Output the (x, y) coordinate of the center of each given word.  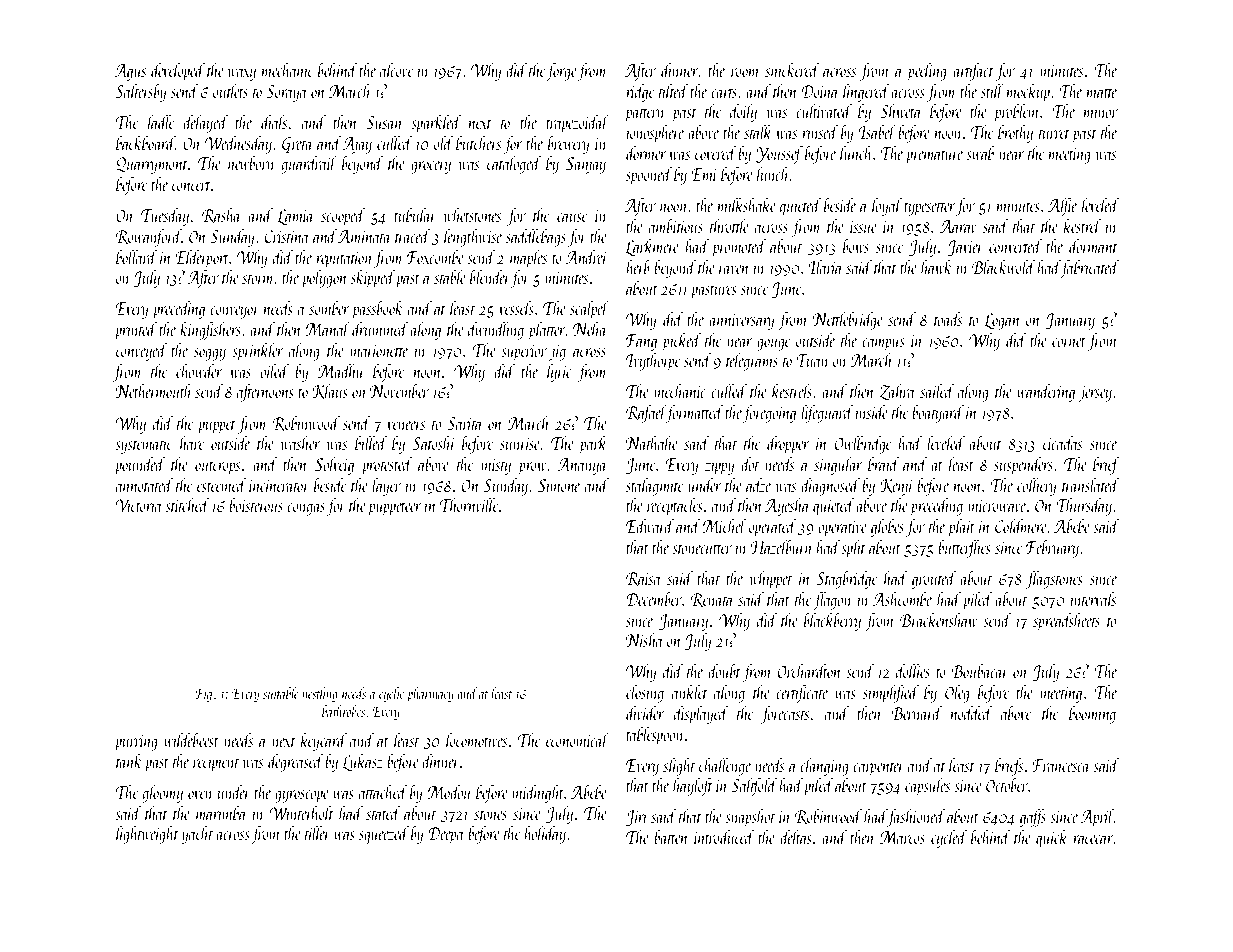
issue (863, 227)
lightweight (147, 835)
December (654, 599)
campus (883, 344)
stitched (187, 505)
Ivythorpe (653, 362)
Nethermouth (153, 391)
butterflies (964, 549)
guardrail (309, 165)
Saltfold (754, 787)
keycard (324, 742)
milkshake (747, 205)
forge (561, 72)
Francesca (1060, 765)
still (992, 91)
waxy (242, 74)
